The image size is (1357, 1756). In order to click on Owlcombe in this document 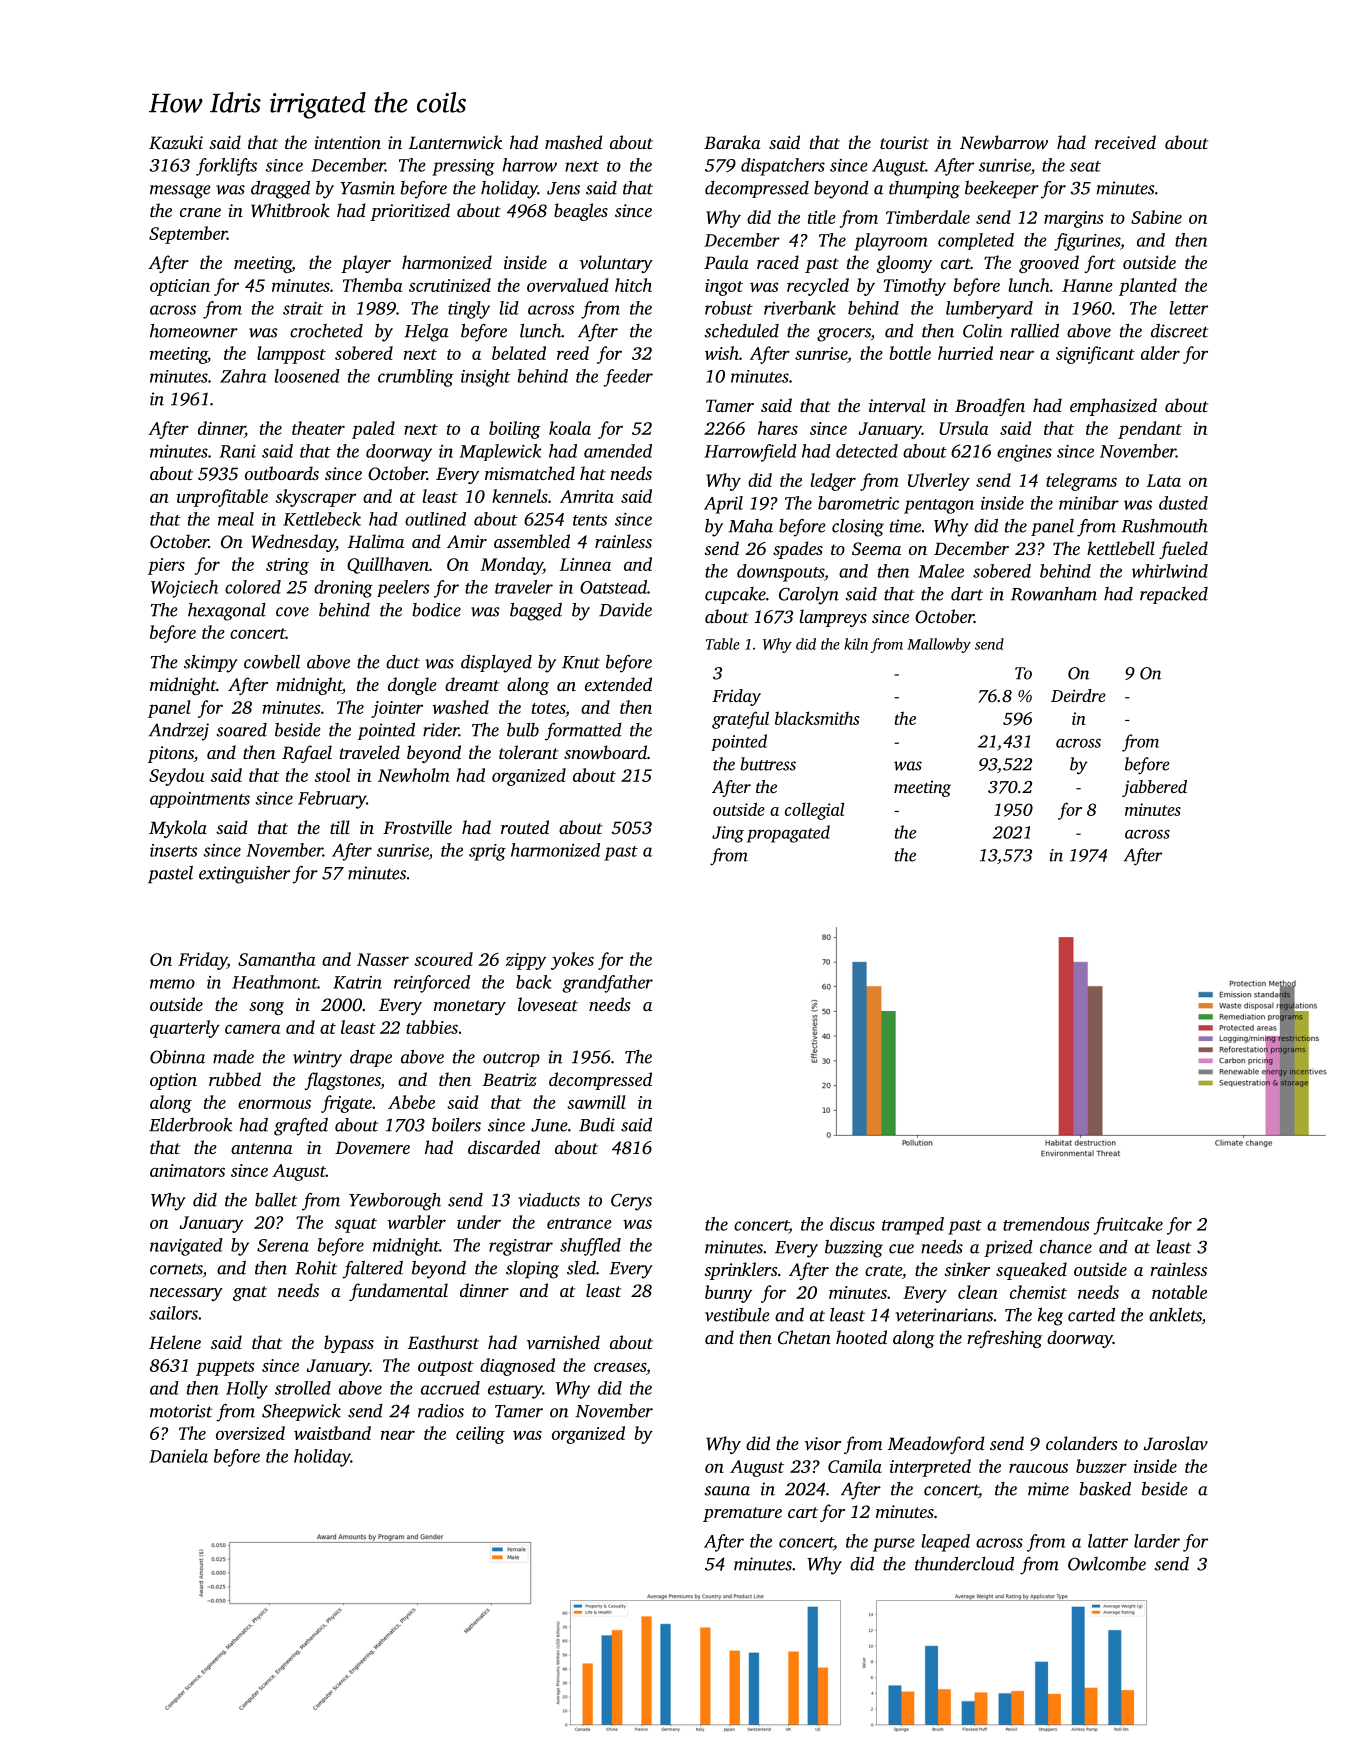, I will do `click(1107, 1564)`.
